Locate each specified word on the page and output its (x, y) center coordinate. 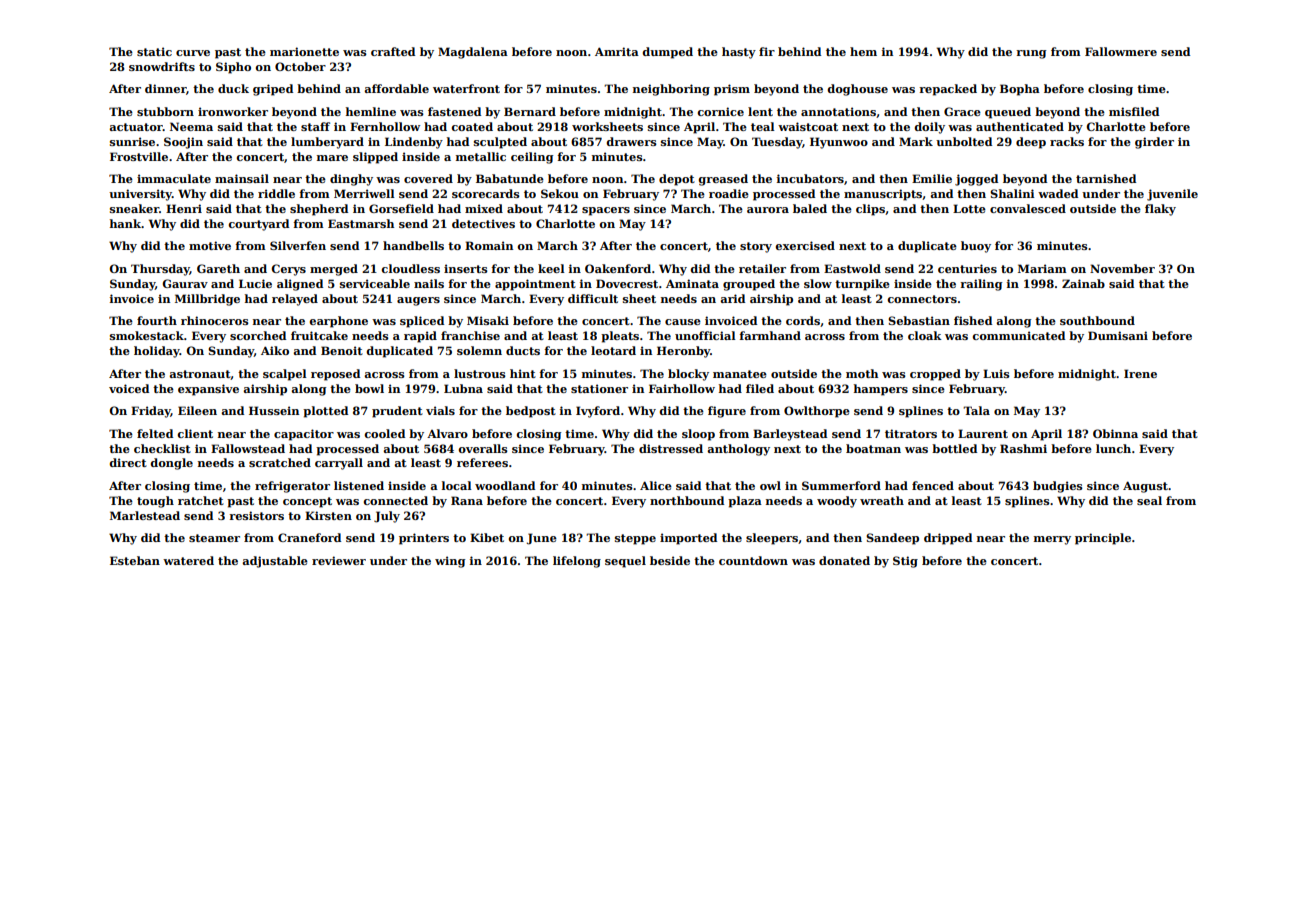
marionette (304, 51)
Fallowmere (1121, 51)
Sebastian (919, 320)
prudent (397, 412)
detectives (483, 223)
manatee (740, 374)
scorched (258, 335)
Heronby (683, 352)
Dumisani (1118, 335)
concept (307, 502)
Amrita (617, 51)
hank (125, 223)
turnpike (862, 285)
